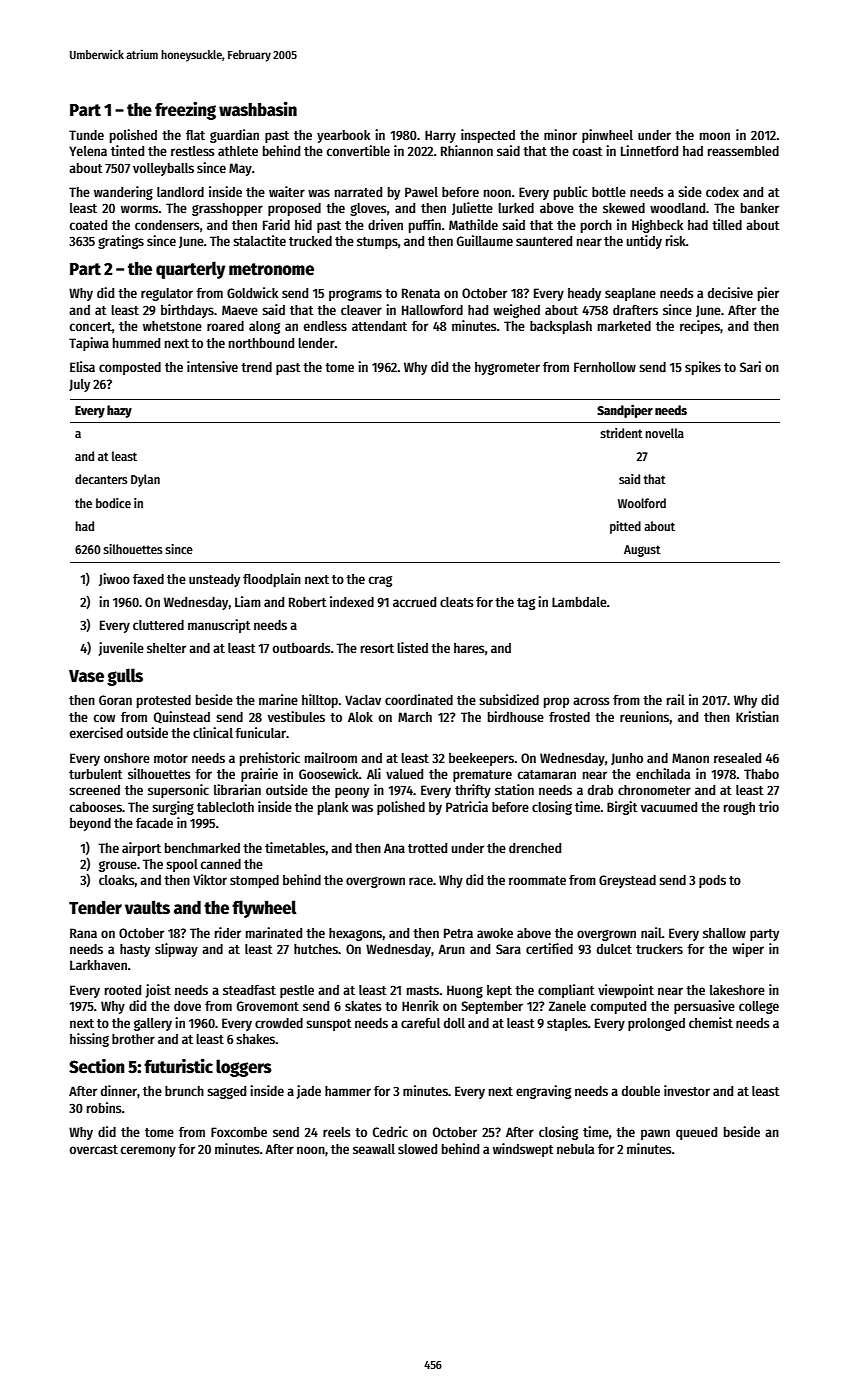  Describe the element at coordinates (361, 310) in the image. I see `cleaver` at that location.
